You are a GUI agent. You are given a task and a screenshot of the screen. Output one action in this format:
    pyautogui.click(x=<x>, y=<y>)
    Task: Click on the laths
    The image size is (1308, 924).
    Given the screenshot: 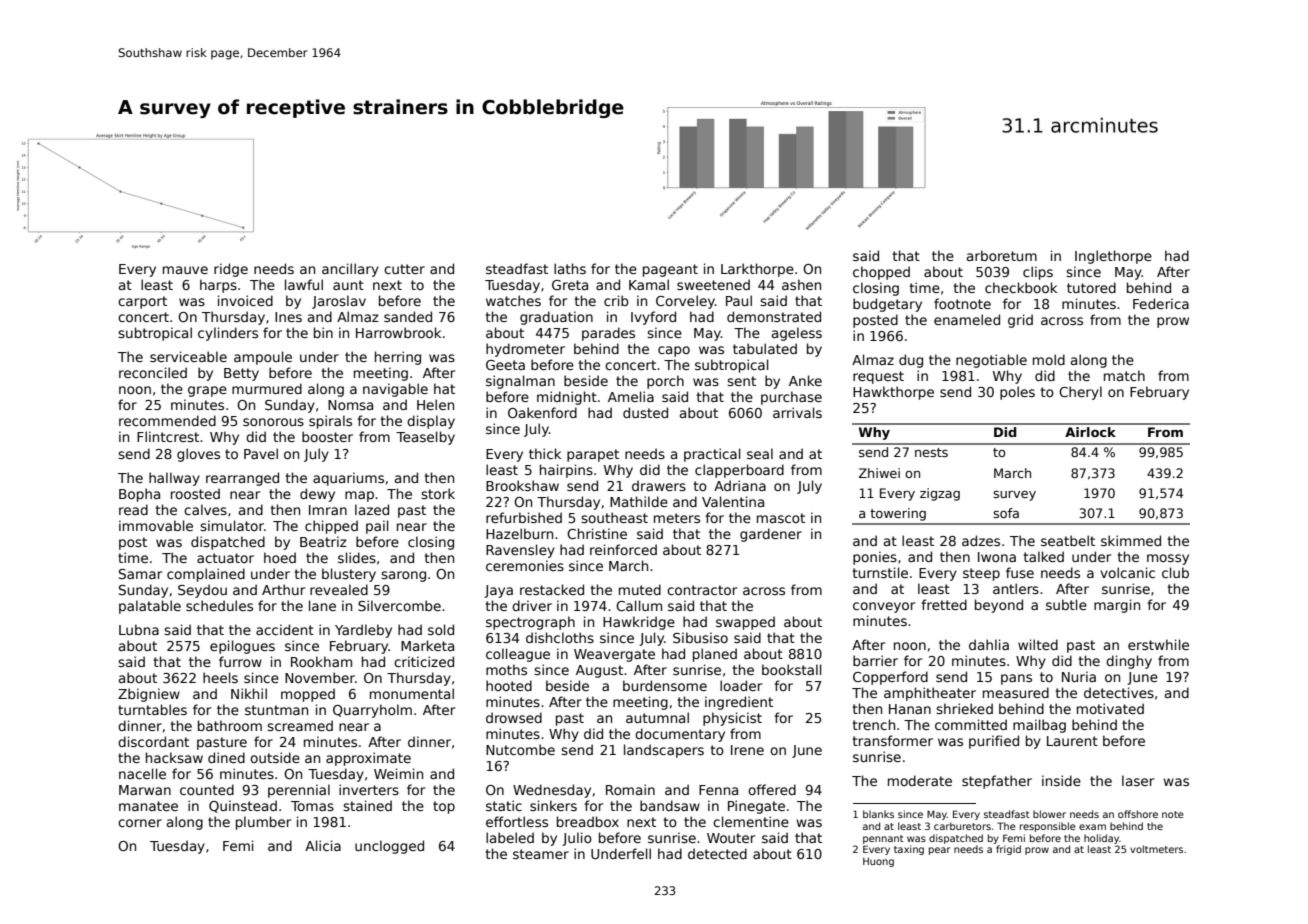 What is the action you would take?
    pyautogui.click(x=570, y=268)
